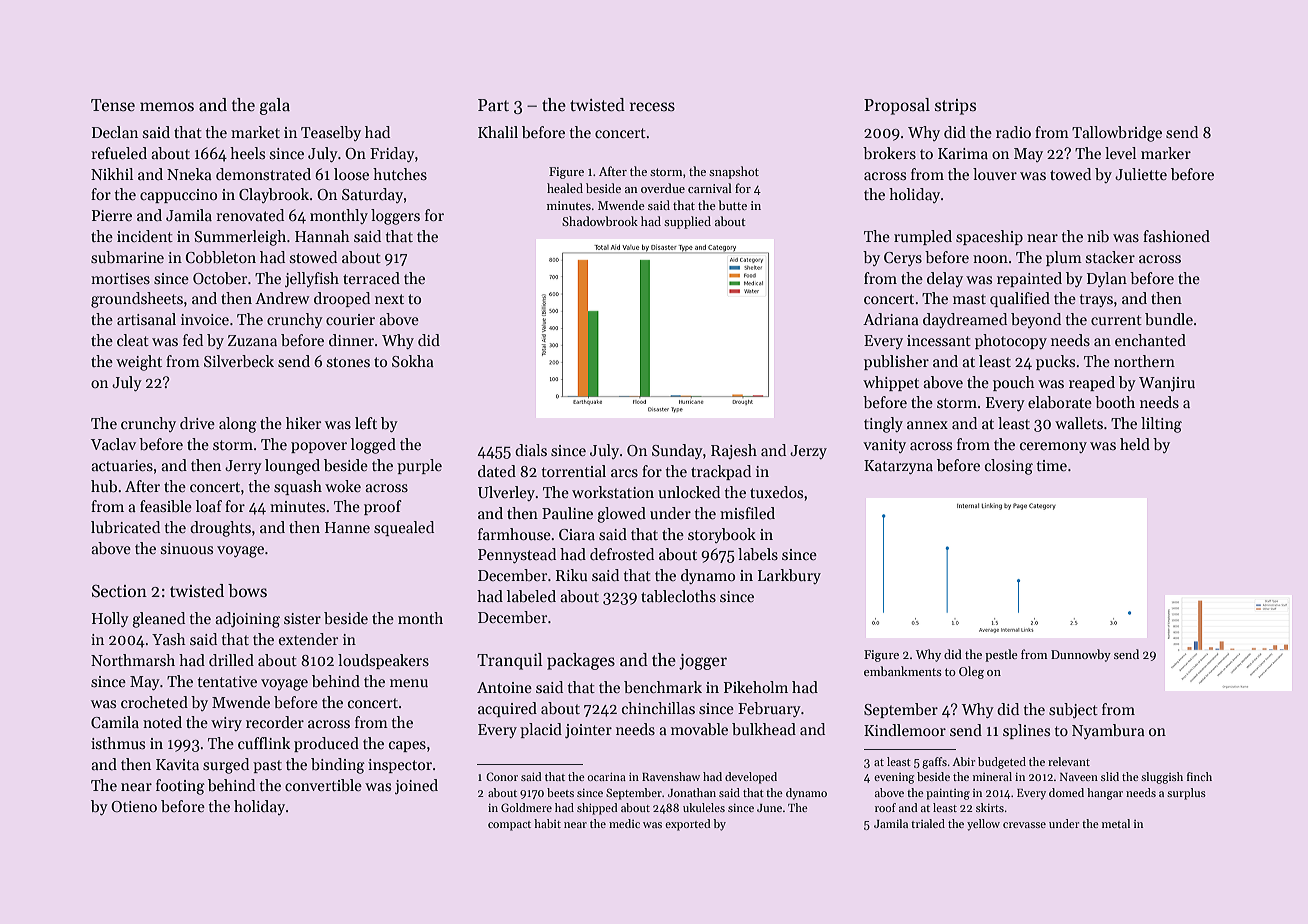  I want to click on Wanjiru, so click(1167, 384).
